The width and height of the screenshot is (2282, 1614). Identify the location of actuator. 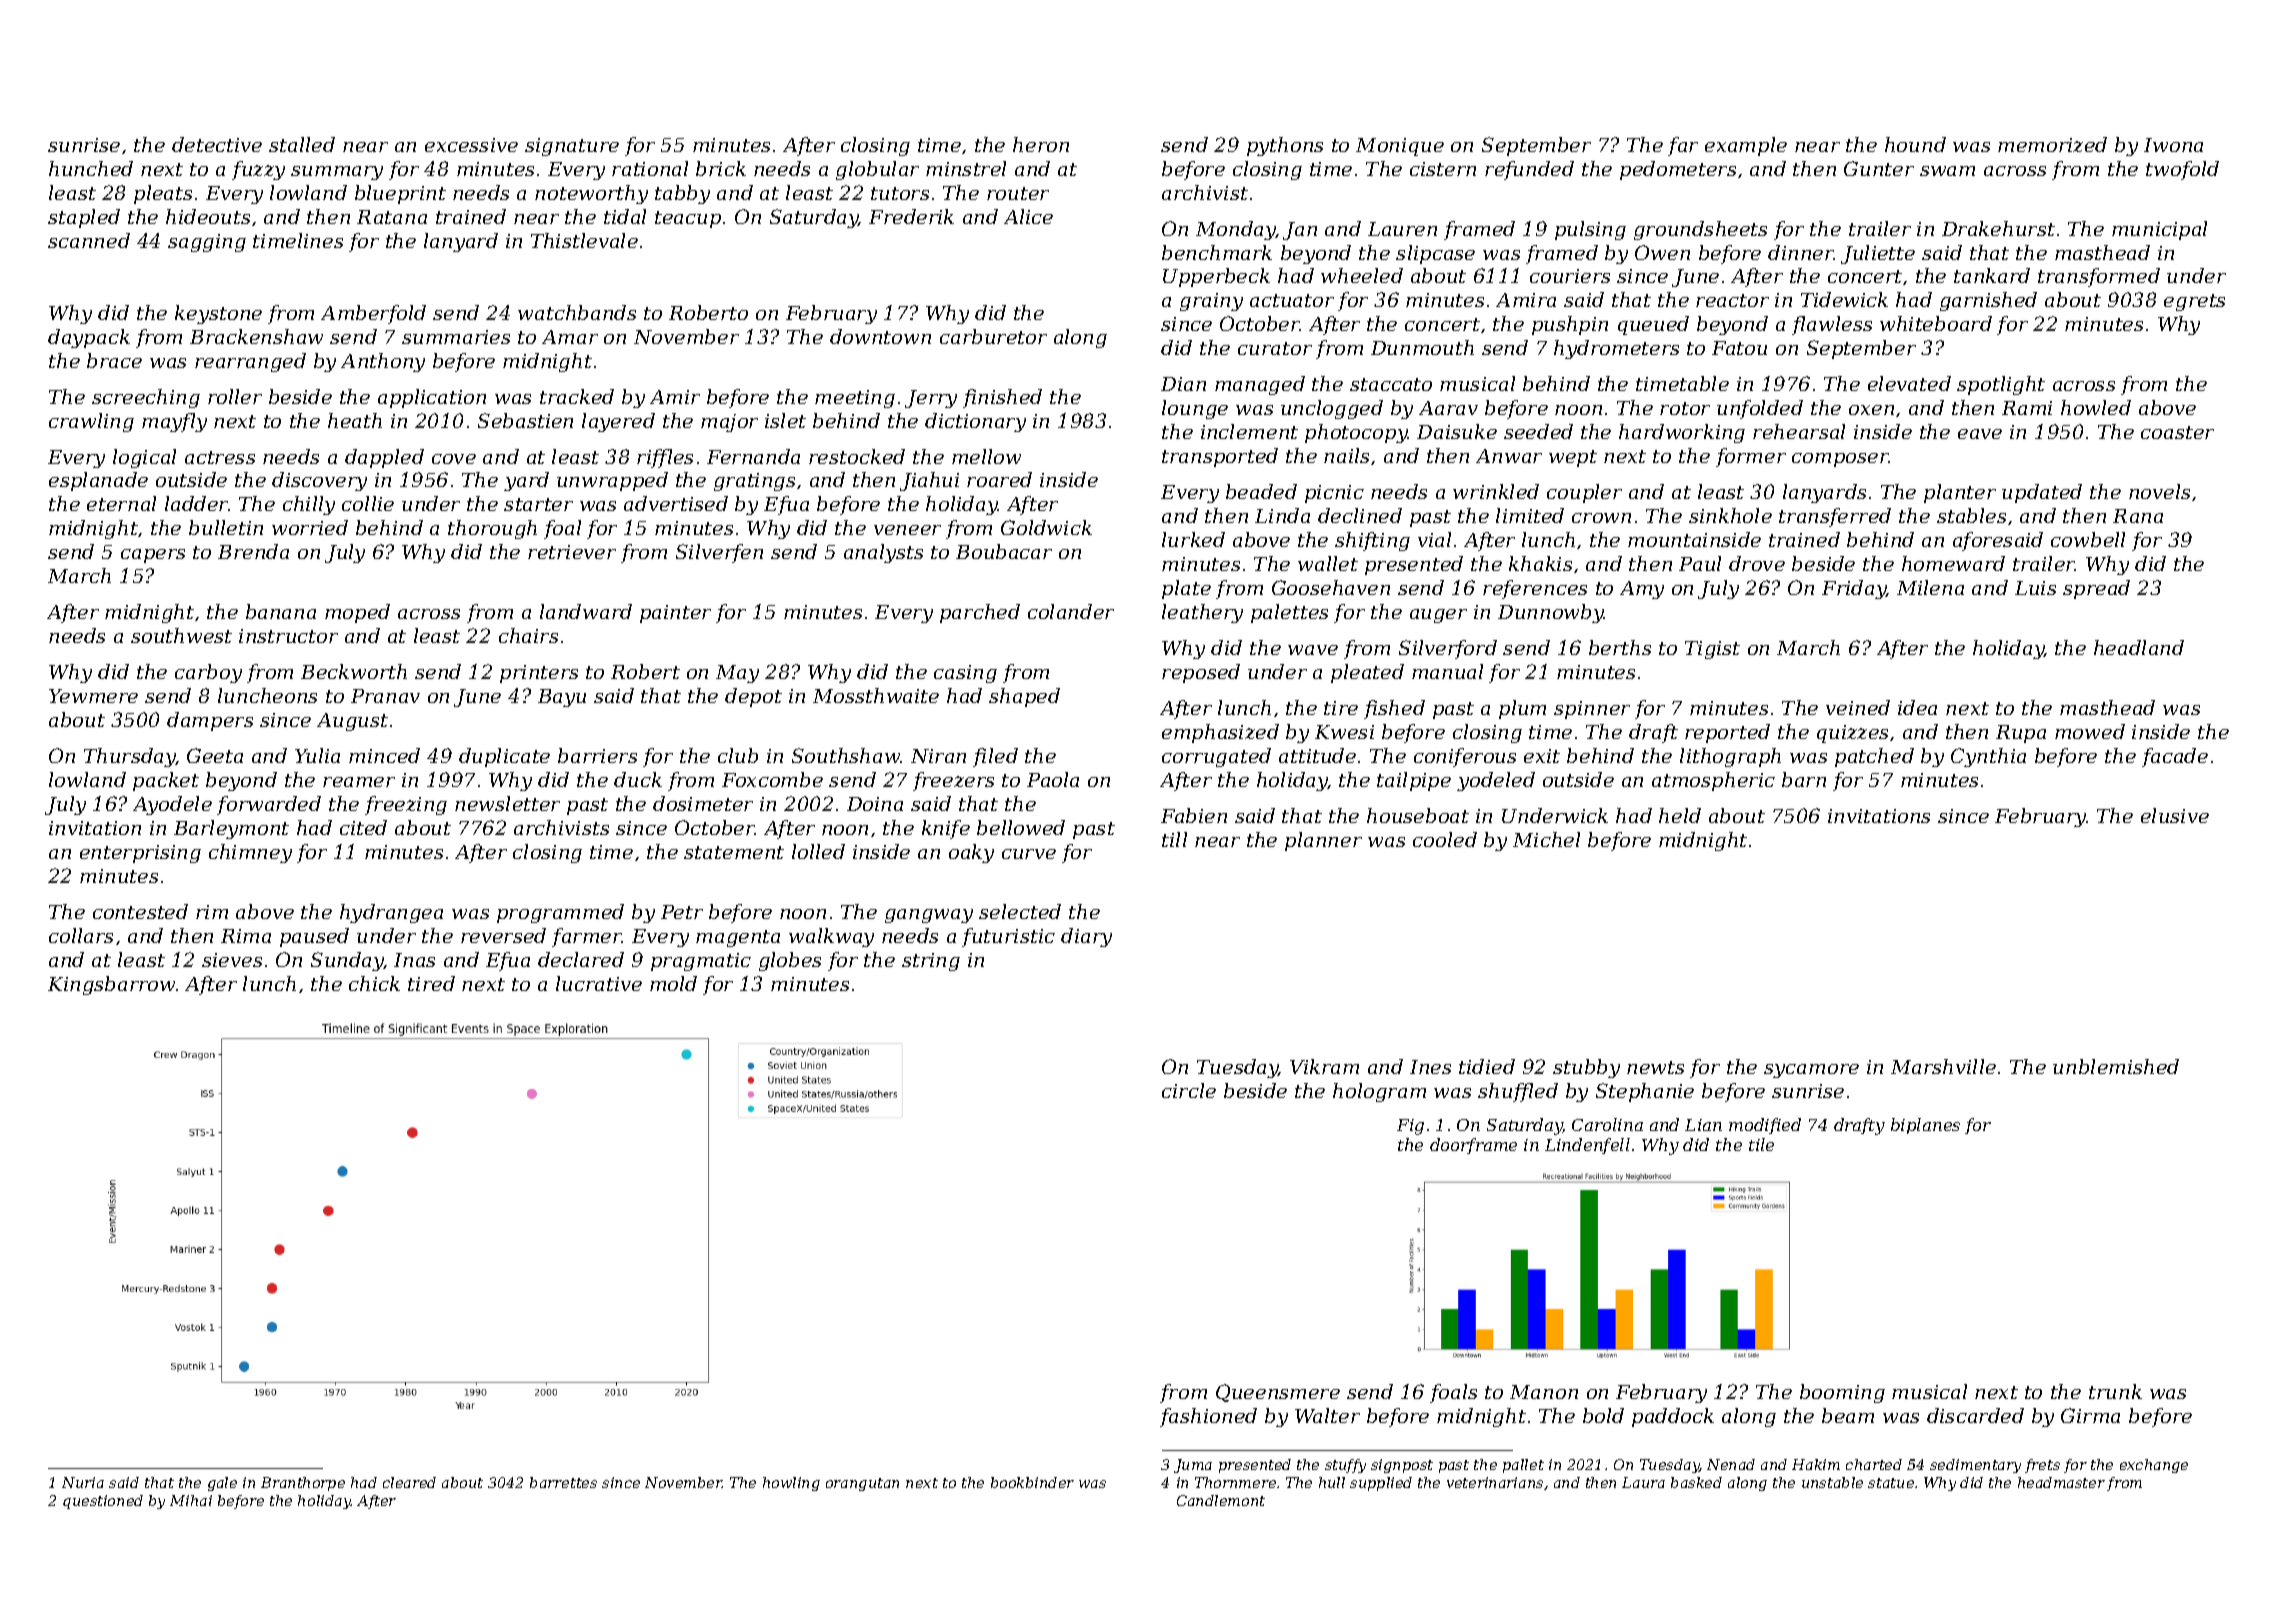
(1292, 300).
